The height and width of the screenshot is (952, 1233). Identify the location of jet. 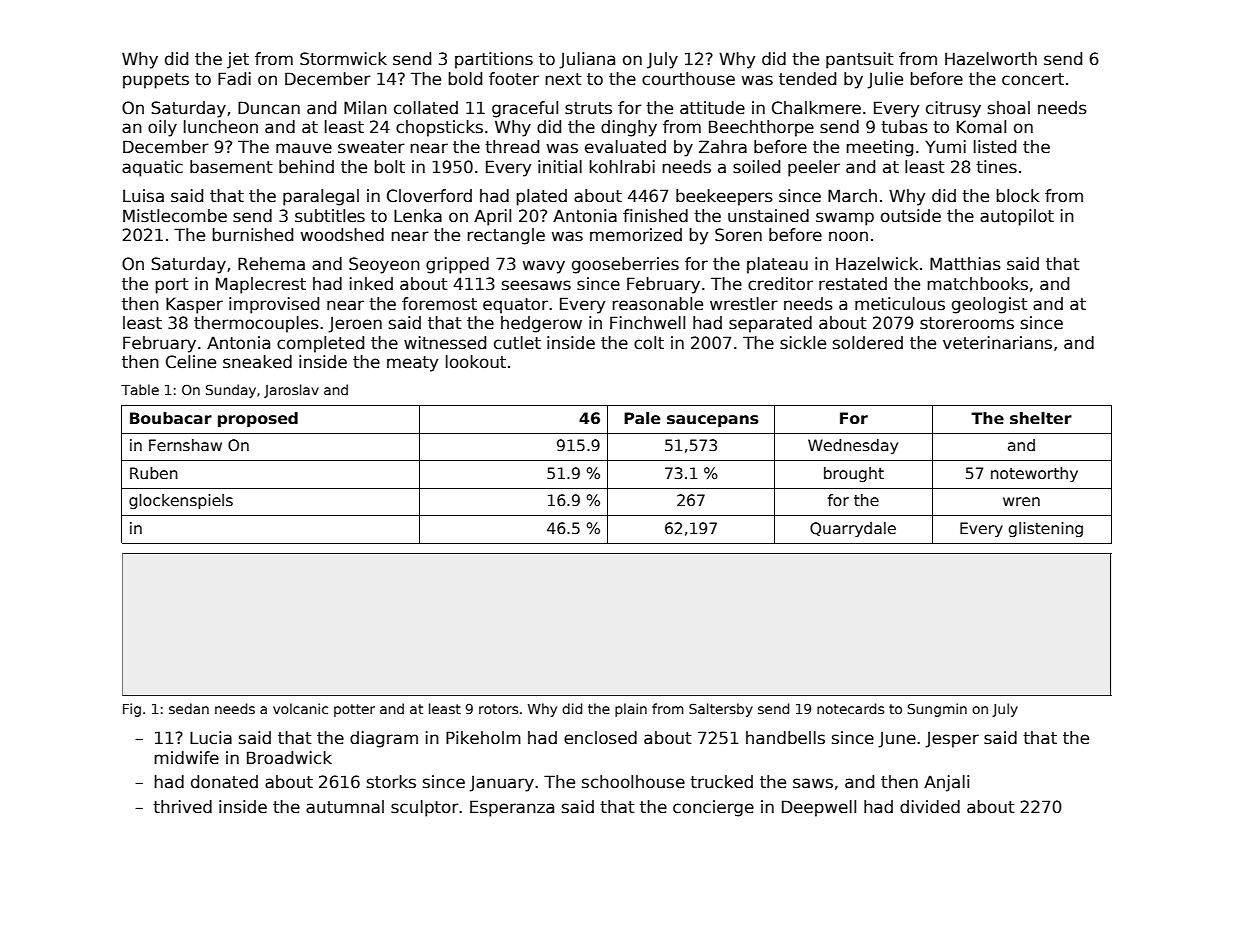
(238, 60).
